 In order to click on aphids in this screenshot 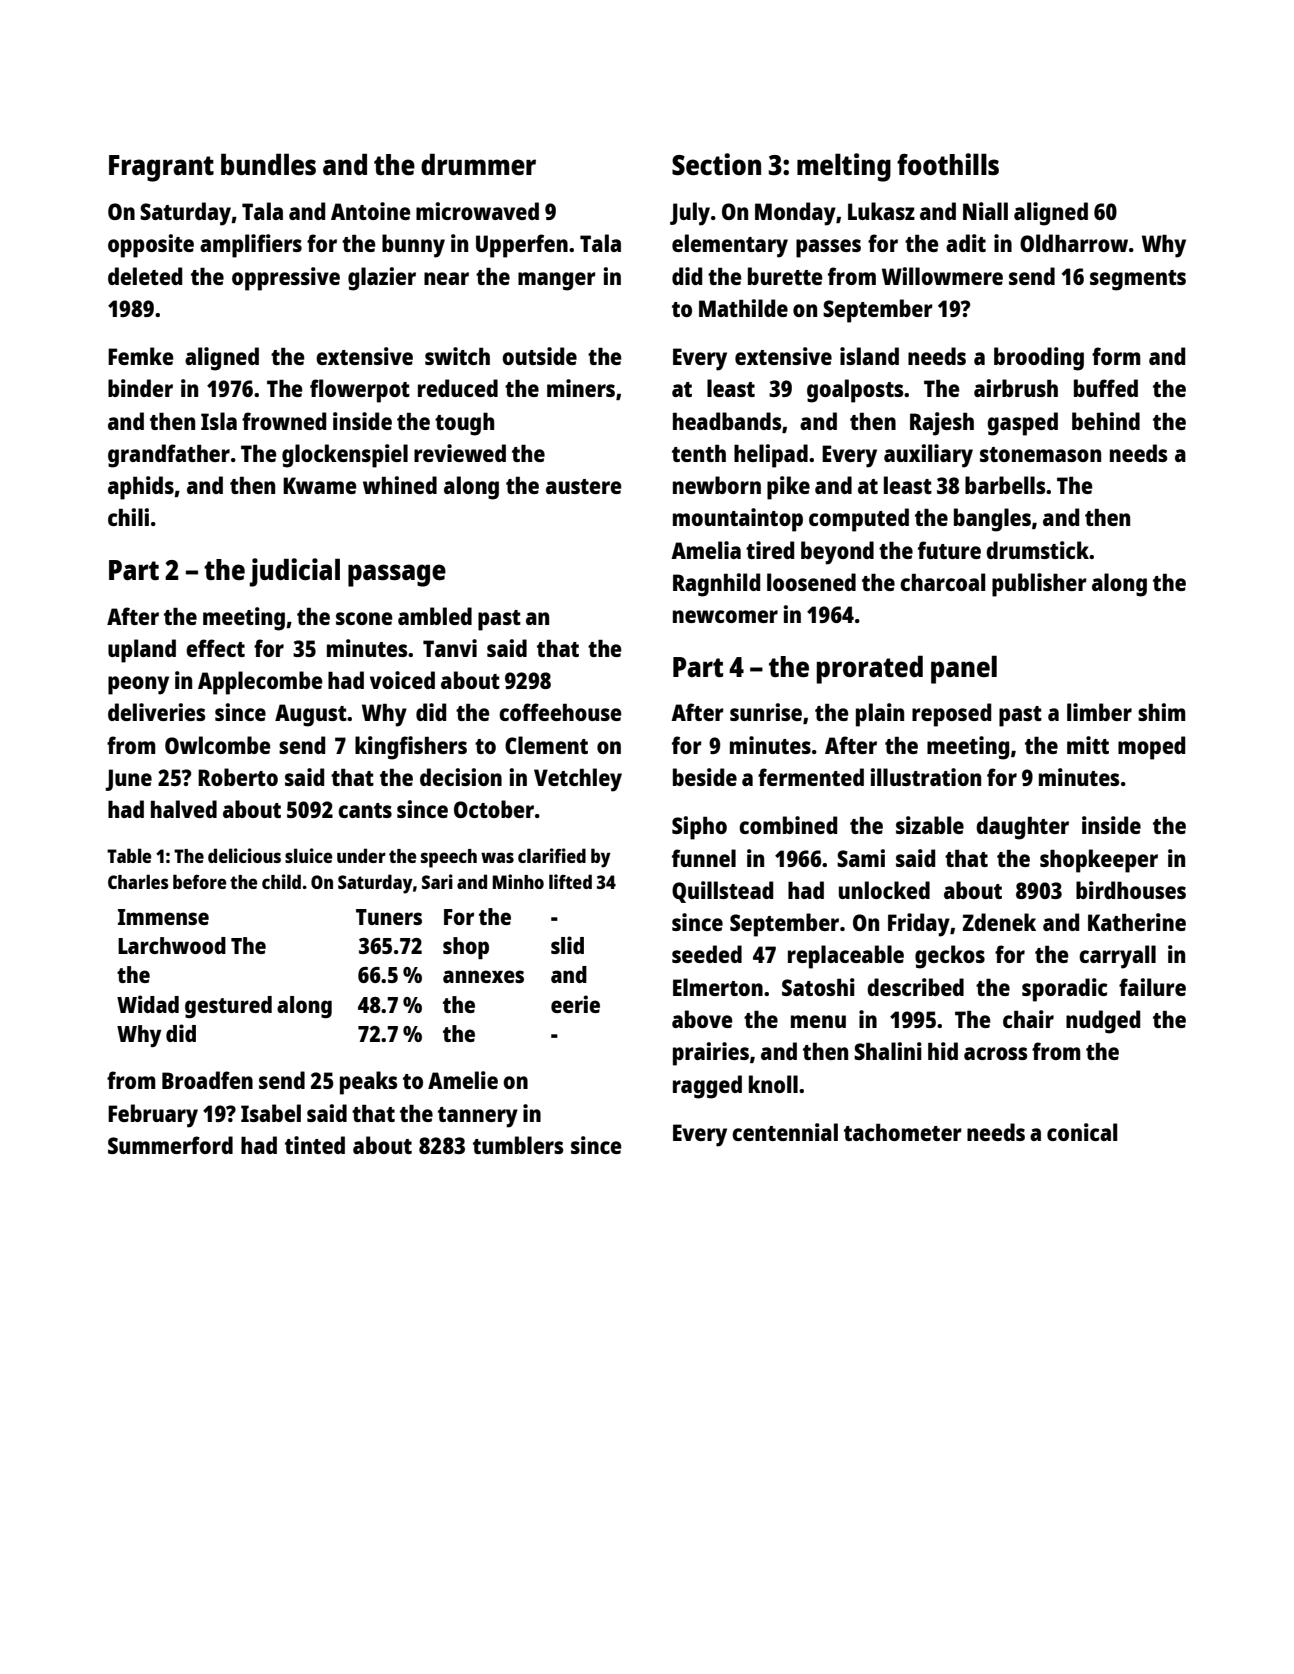, I will do `click(141, 488)`.
